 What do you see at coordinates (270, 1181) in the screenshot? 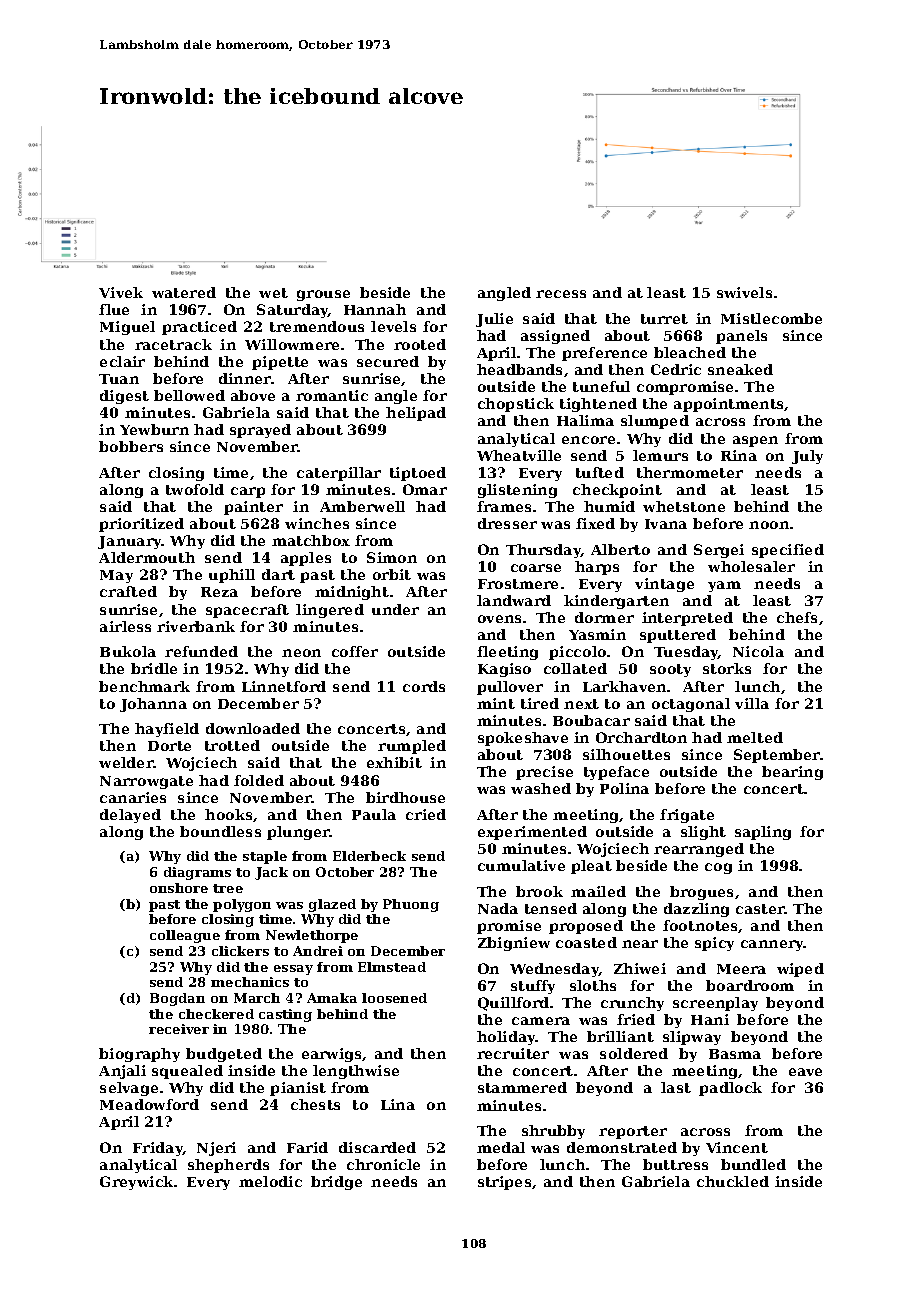
I see `melodic` at bounding box center [270, 1181].
